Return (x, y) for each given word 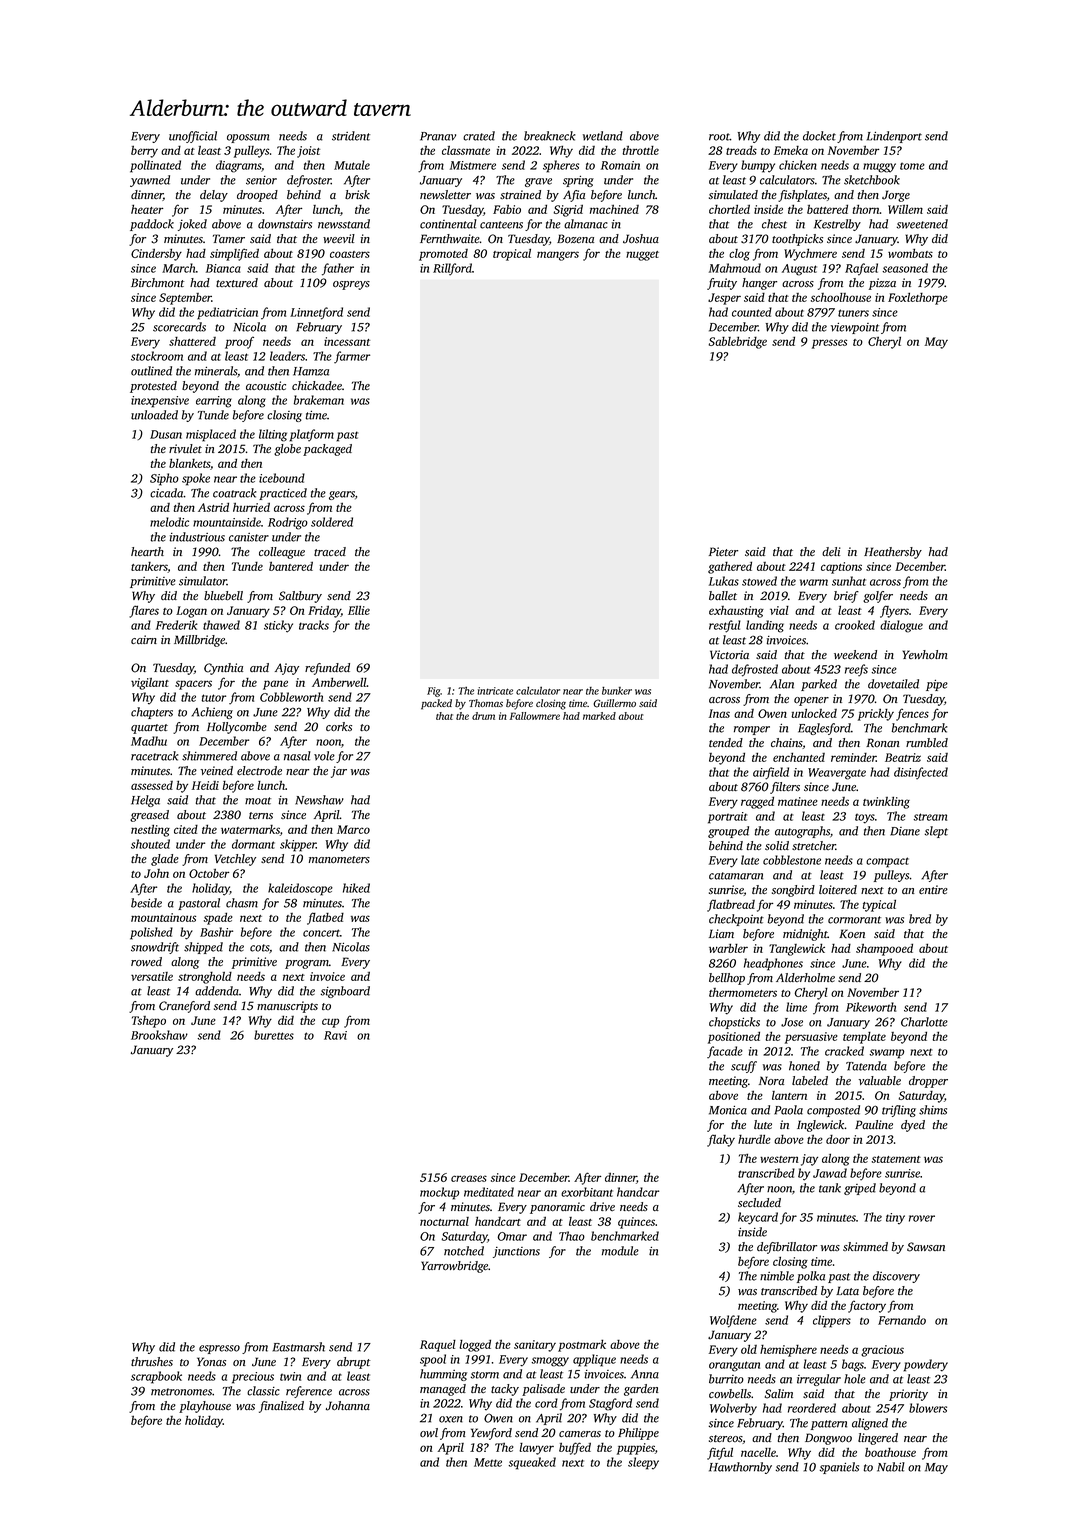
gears (342, 495)
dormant (253, 844)
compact (887, 862)
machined (614, 209)
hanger (759, 284)
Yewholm (925, 655)
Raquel (438, 1346)
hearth (147, 551)
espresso (219, 1349)
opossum (248, 138)
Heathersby (893, 553)
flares (144, 611)
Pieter (723, 552)
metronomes (181, 1392)
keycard (758, 1218)
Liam (721, 933)
